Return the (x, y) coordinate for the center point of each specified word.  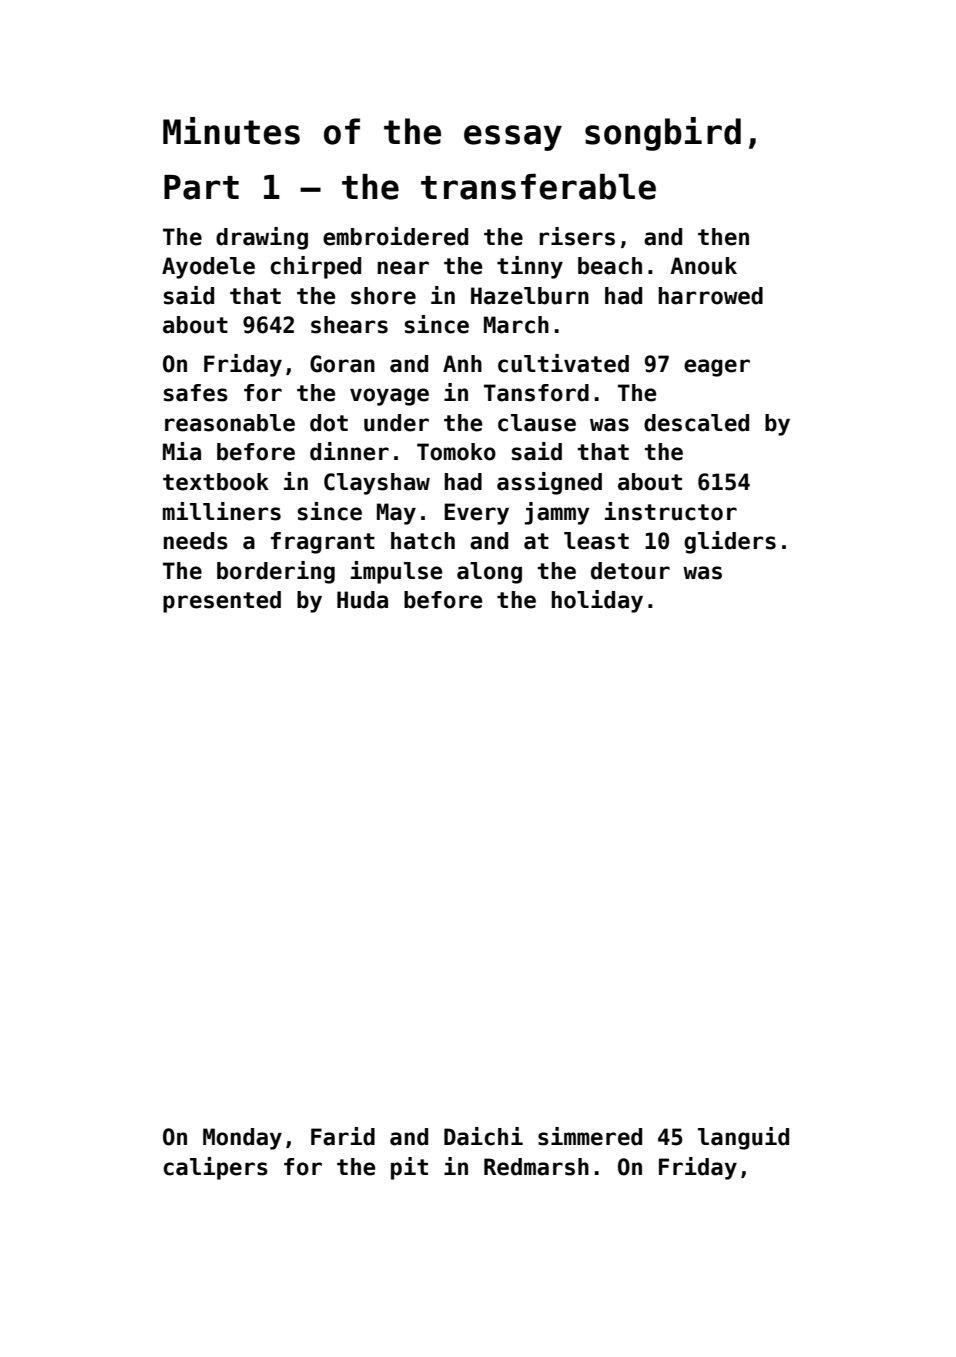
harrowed (711, 296)
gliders (730, 542)
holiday (597, 601)
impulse (396, 572)
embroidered (395, 236)
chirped (315, 267)
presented (222, 602)
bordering (276, 572)
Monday (242, 1139)
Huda (362, 600)
